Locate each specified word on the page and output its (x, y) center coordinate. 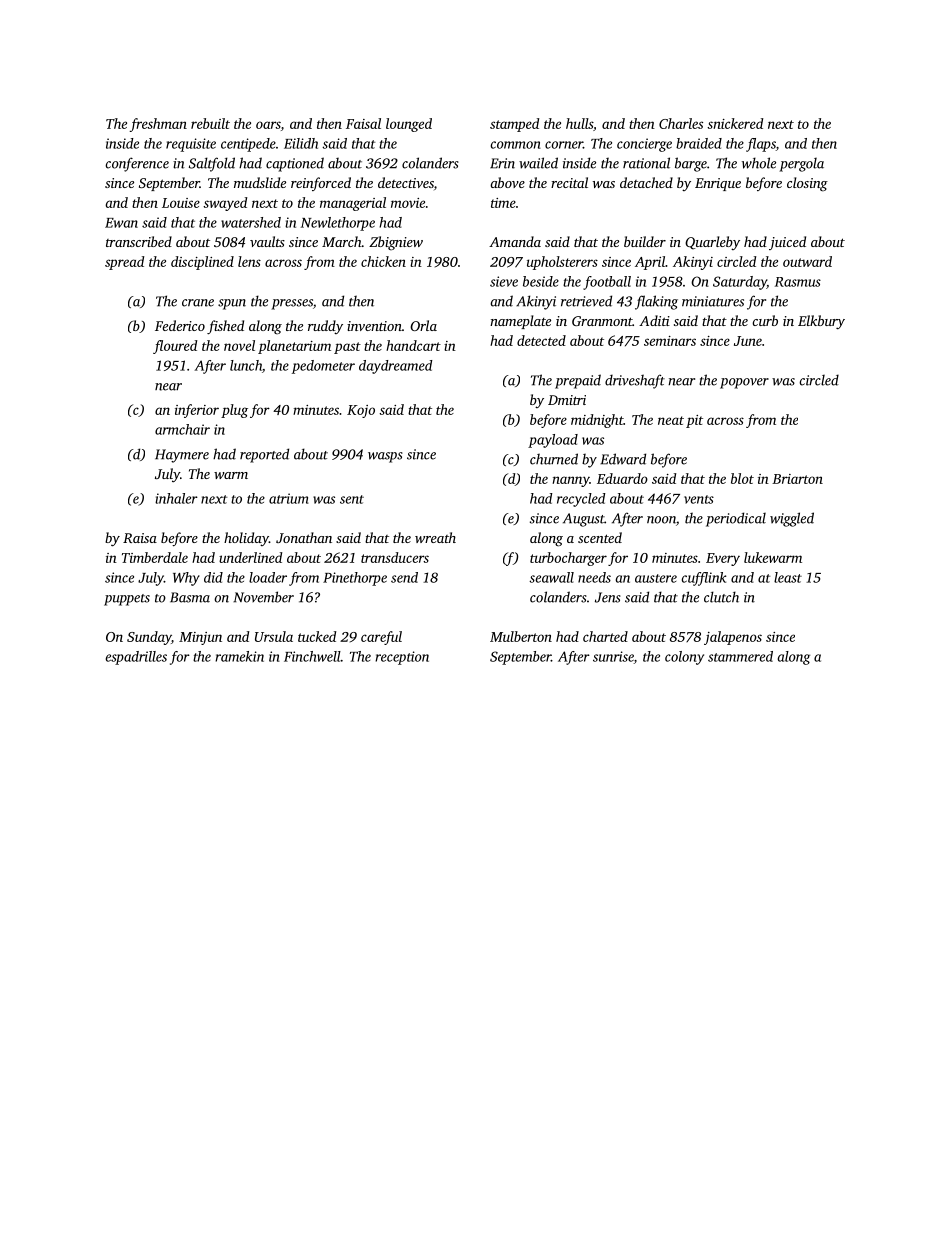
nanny (571, 481)
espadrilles (136, 658)
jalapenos (733, 638)
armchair (182, 429)
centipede (248, 145)
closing (807, 184)
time (503, 203)
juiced (787, 243)
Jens (608, 597)
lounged (409, 125)
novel (239, 345)
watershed (251, 222)
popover (744, 383)
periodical (736, 519)
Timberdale (155, 557)
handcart (413, 345)
